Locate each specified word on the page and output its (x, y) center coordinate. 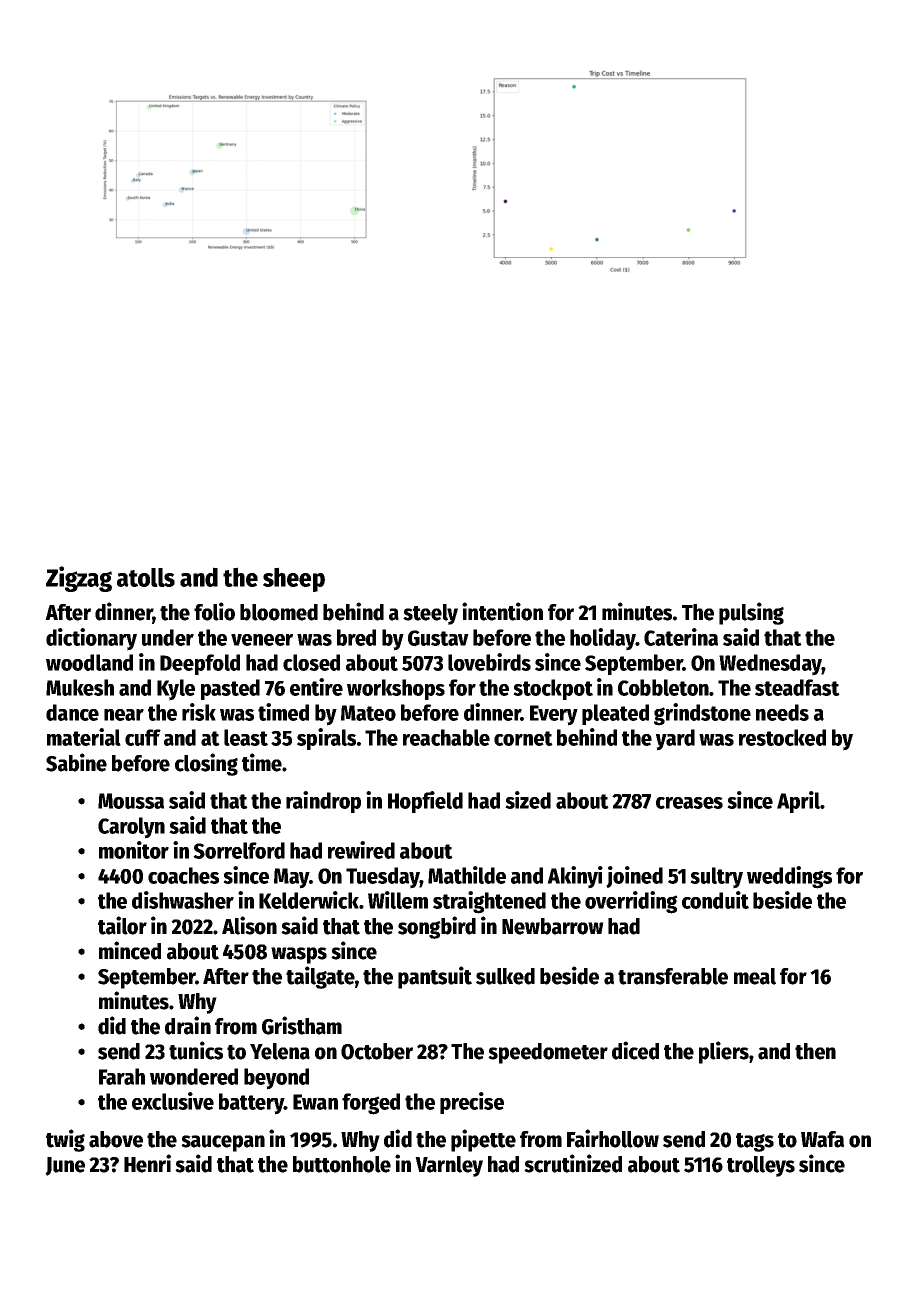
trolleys (761, 1166)
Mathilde (467, 875)
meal (755, 976)
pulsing (751, 613)
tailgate (320, 977)
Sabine (76, 762)
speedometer (548, 1053)
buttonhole (342, 1164)
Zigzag (79, 579)
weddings (789, 877)
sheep (294, 579)
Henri (147, 1163)
